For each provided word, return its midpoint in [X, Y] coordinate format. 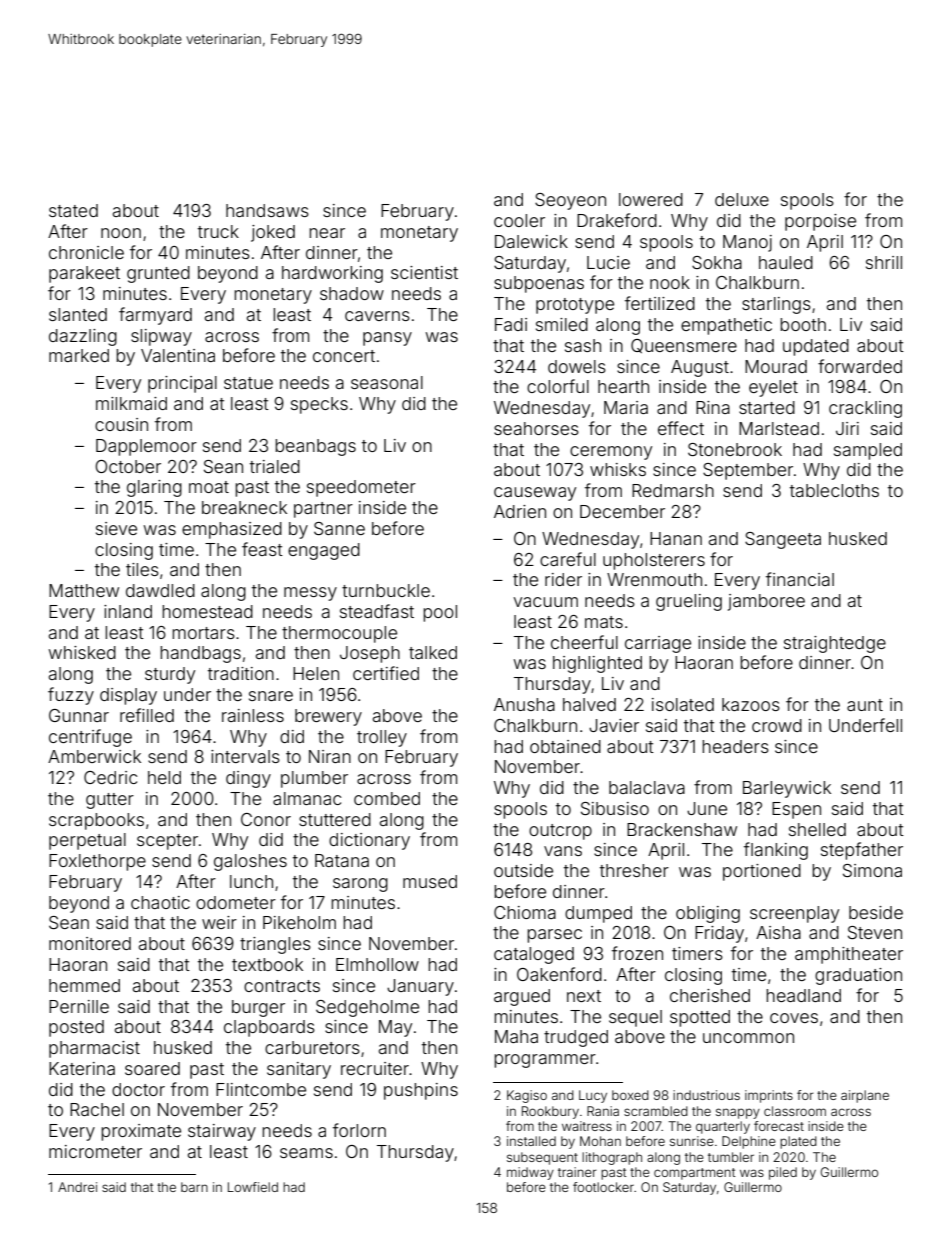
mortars [203, 633]
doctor [138, 1089]
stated [73, 210]
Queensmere [684, 346]
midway [530, 1173]
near [327, 233]
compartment [695, 1174]
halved [589, 704]
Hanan [676, 538]
